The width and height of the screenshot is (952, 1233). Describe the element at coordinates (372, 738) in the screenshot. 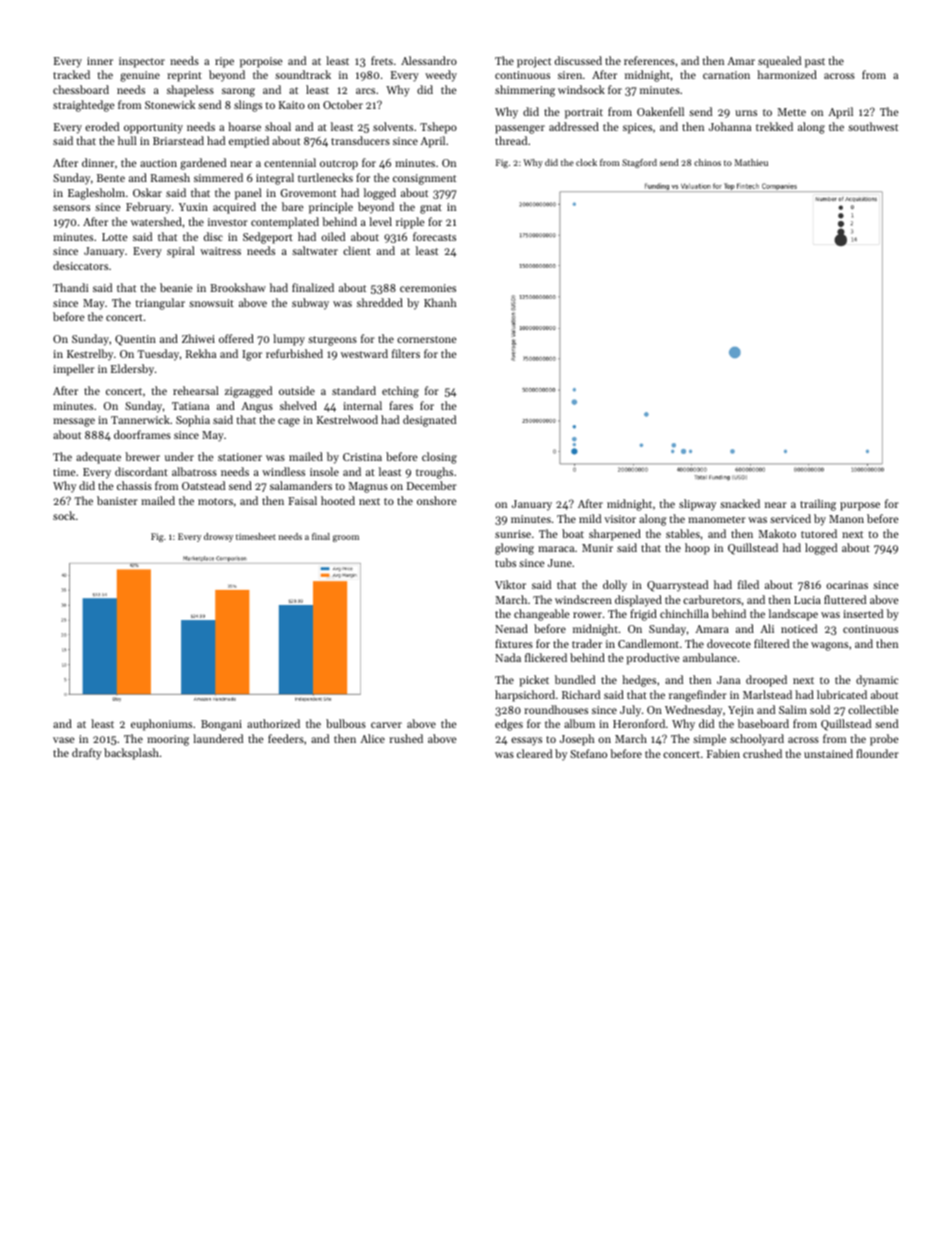

I see `Alice` at that location.
